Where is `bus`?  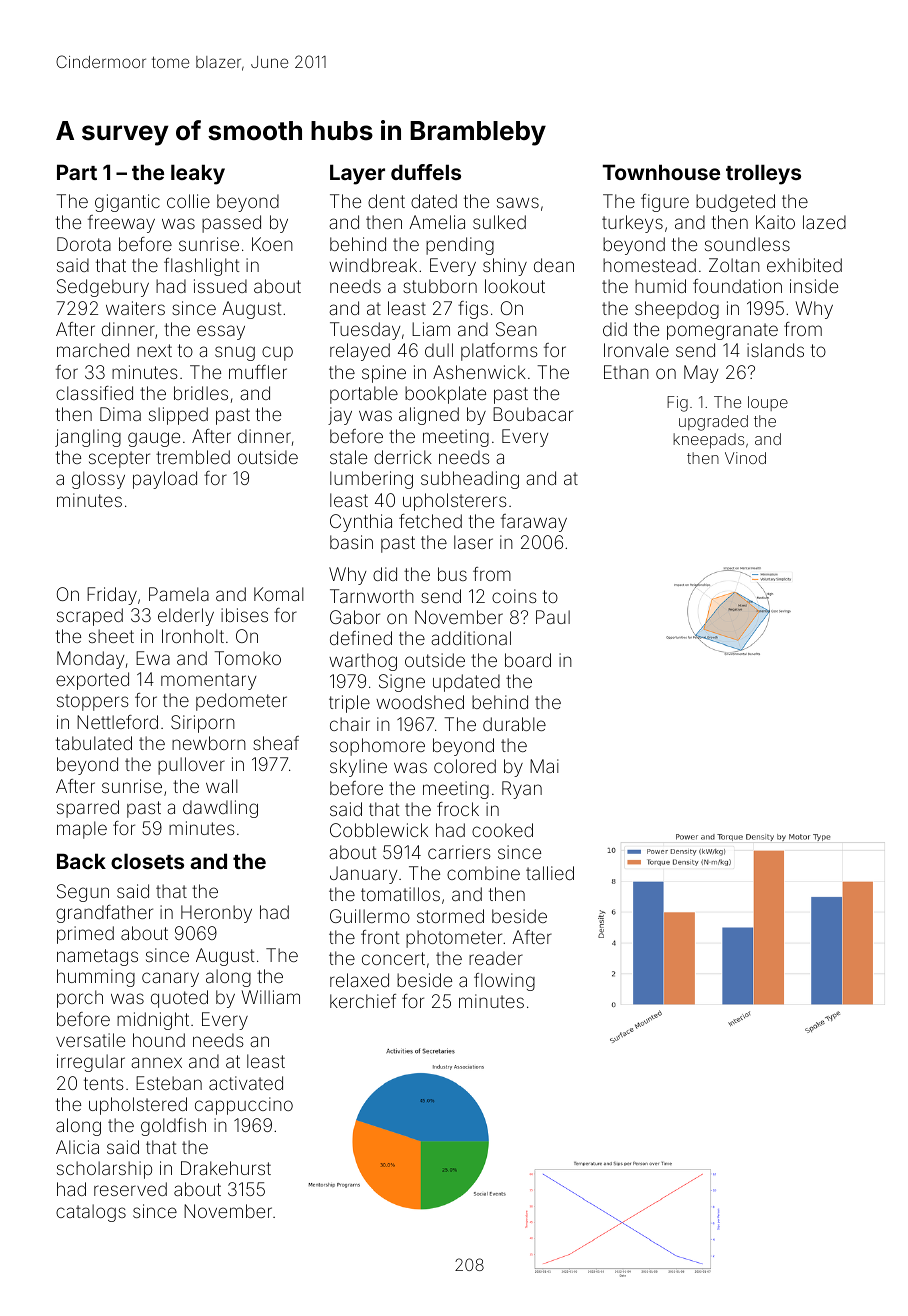 bus is located at coordinates (452, 574).
